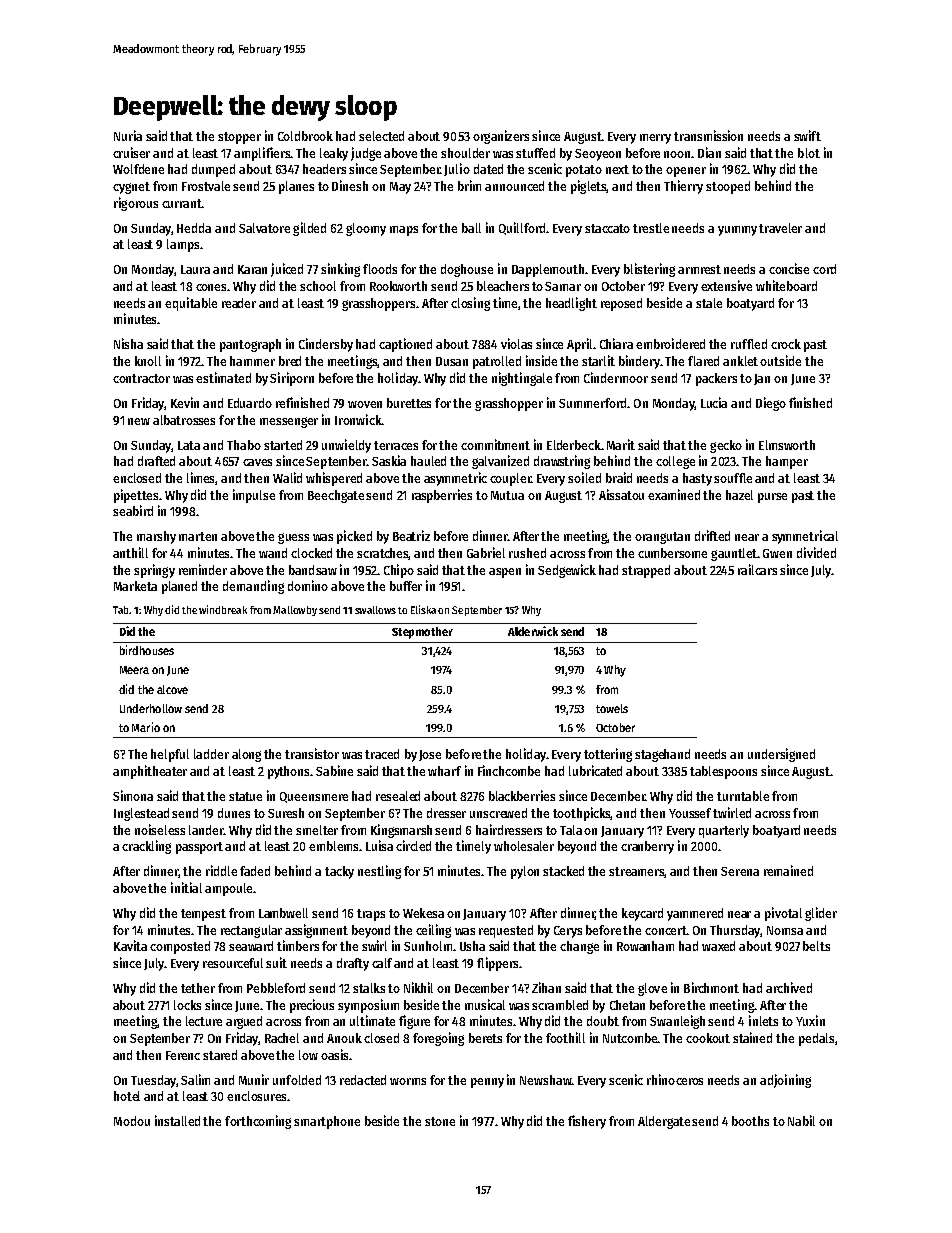  I want to click on Gabriel, so click(486, 552).
